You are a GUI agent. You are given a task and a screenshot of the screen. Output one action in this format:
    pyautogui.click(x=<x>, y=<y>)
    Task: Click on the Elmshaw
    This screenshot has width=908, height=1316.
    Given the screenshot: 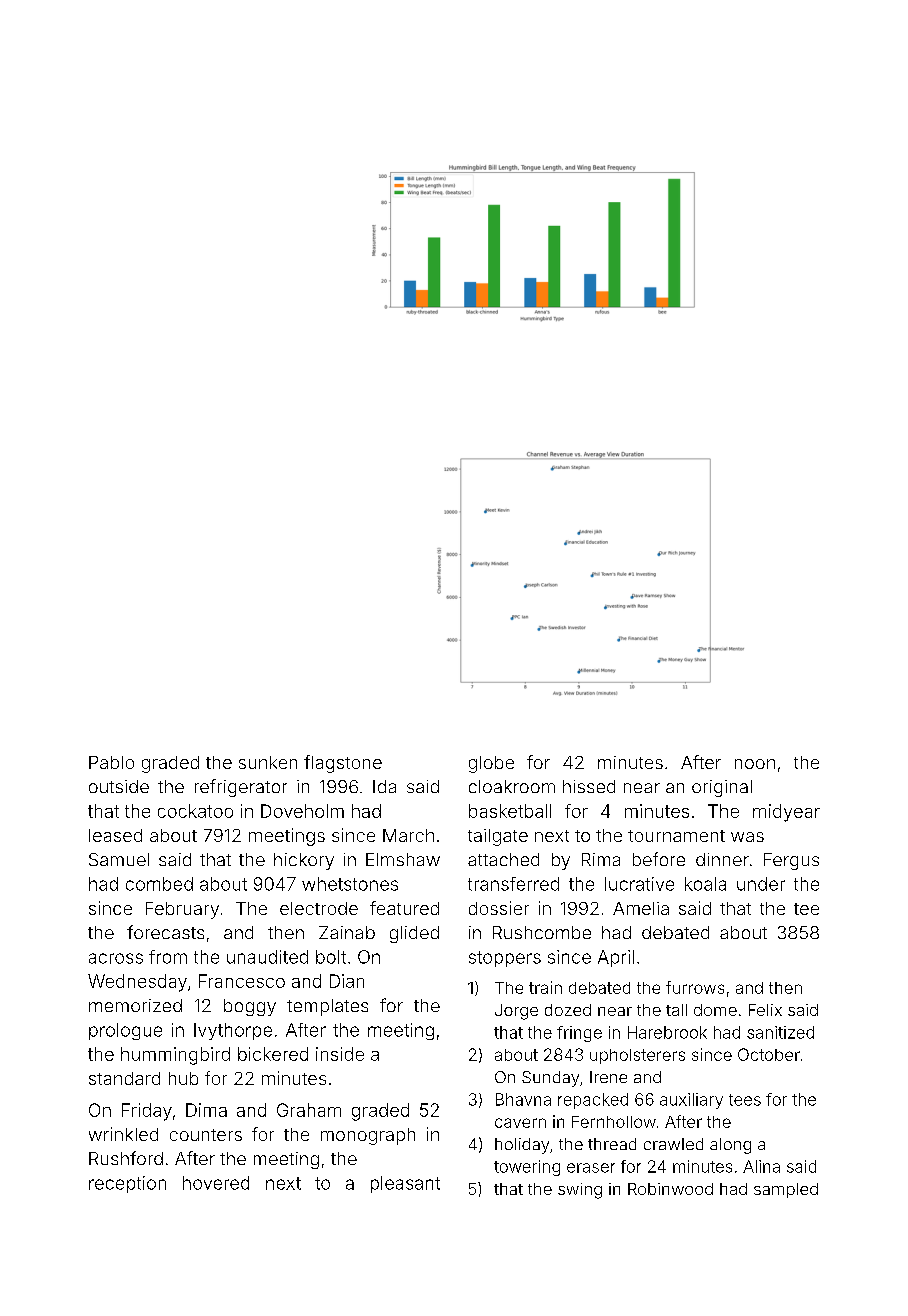 What is the action you would take?
    pyautogui.click(x=403, y=859)
